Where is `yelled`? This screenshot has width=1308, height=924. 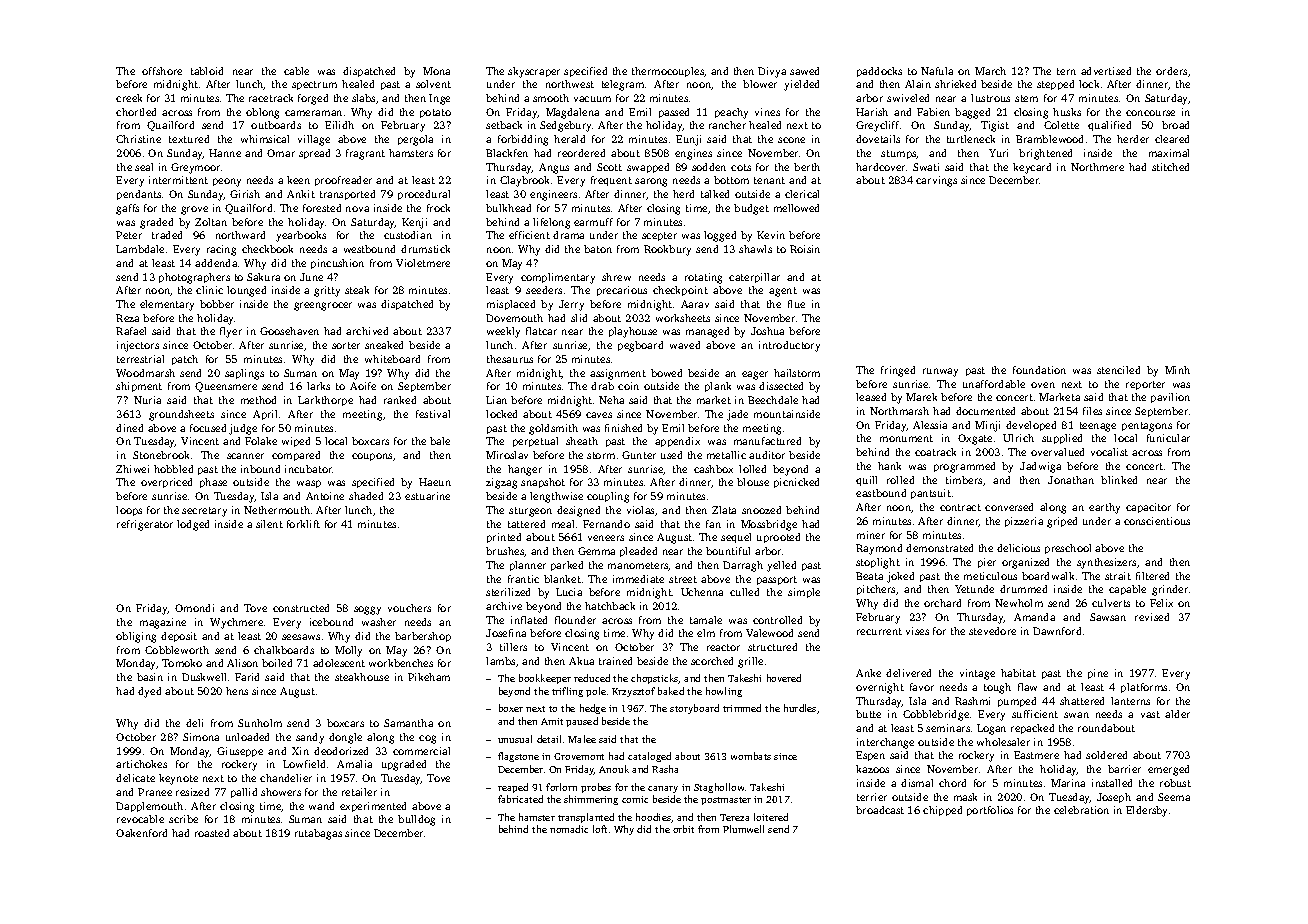
yelled is located at coordinates (781, 566).
